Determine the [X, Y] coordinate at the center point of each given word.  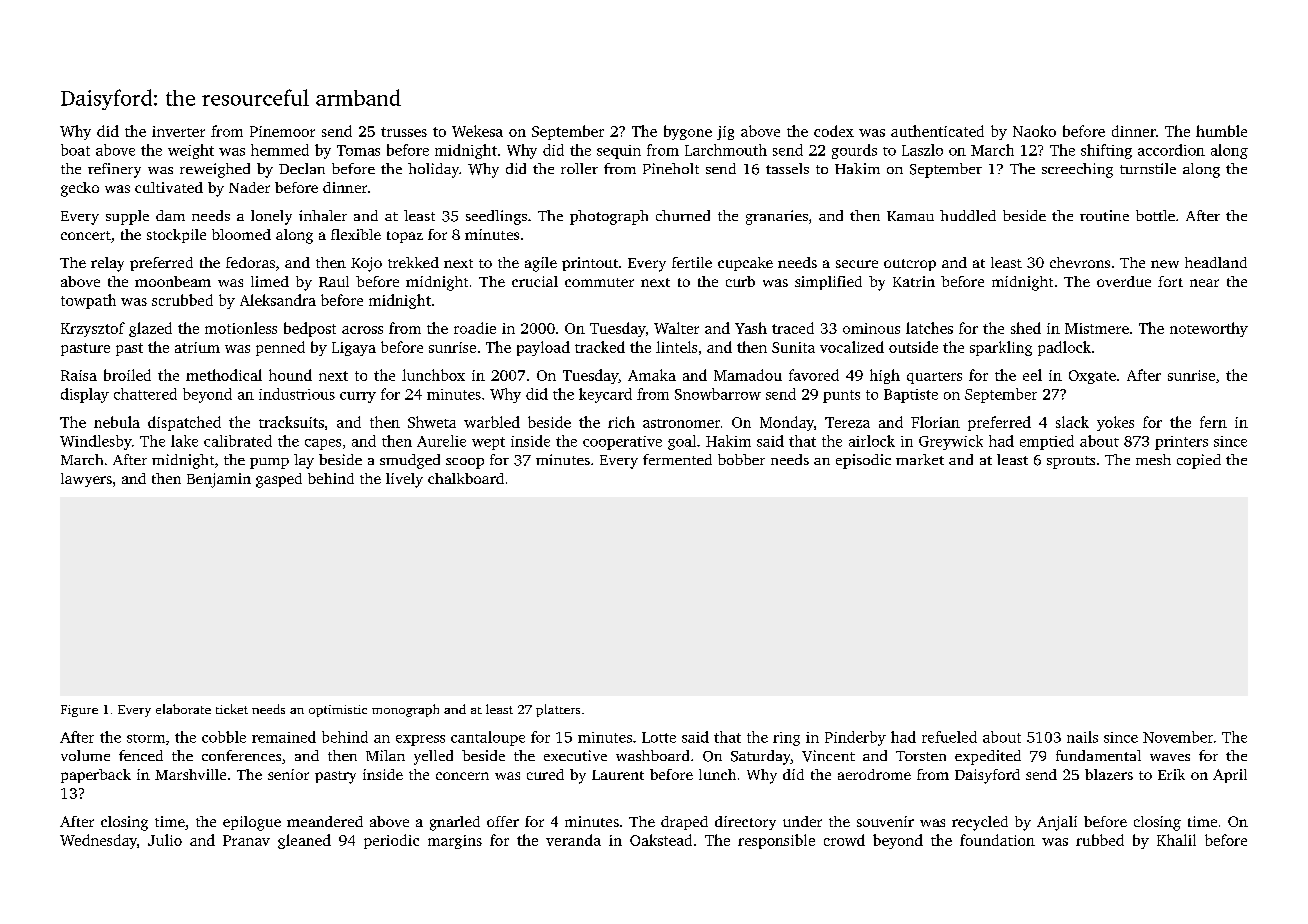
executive [575, 755]
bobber [741, 459]
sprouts [1071, 462]
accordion [1171, 150]
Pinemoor [282, 131]
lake [184, 441]
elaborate [183, 709]
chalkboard [466, 478]
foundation [997, 840]
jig [725, 133]
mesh [1153, 459]
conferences [241, 755]
